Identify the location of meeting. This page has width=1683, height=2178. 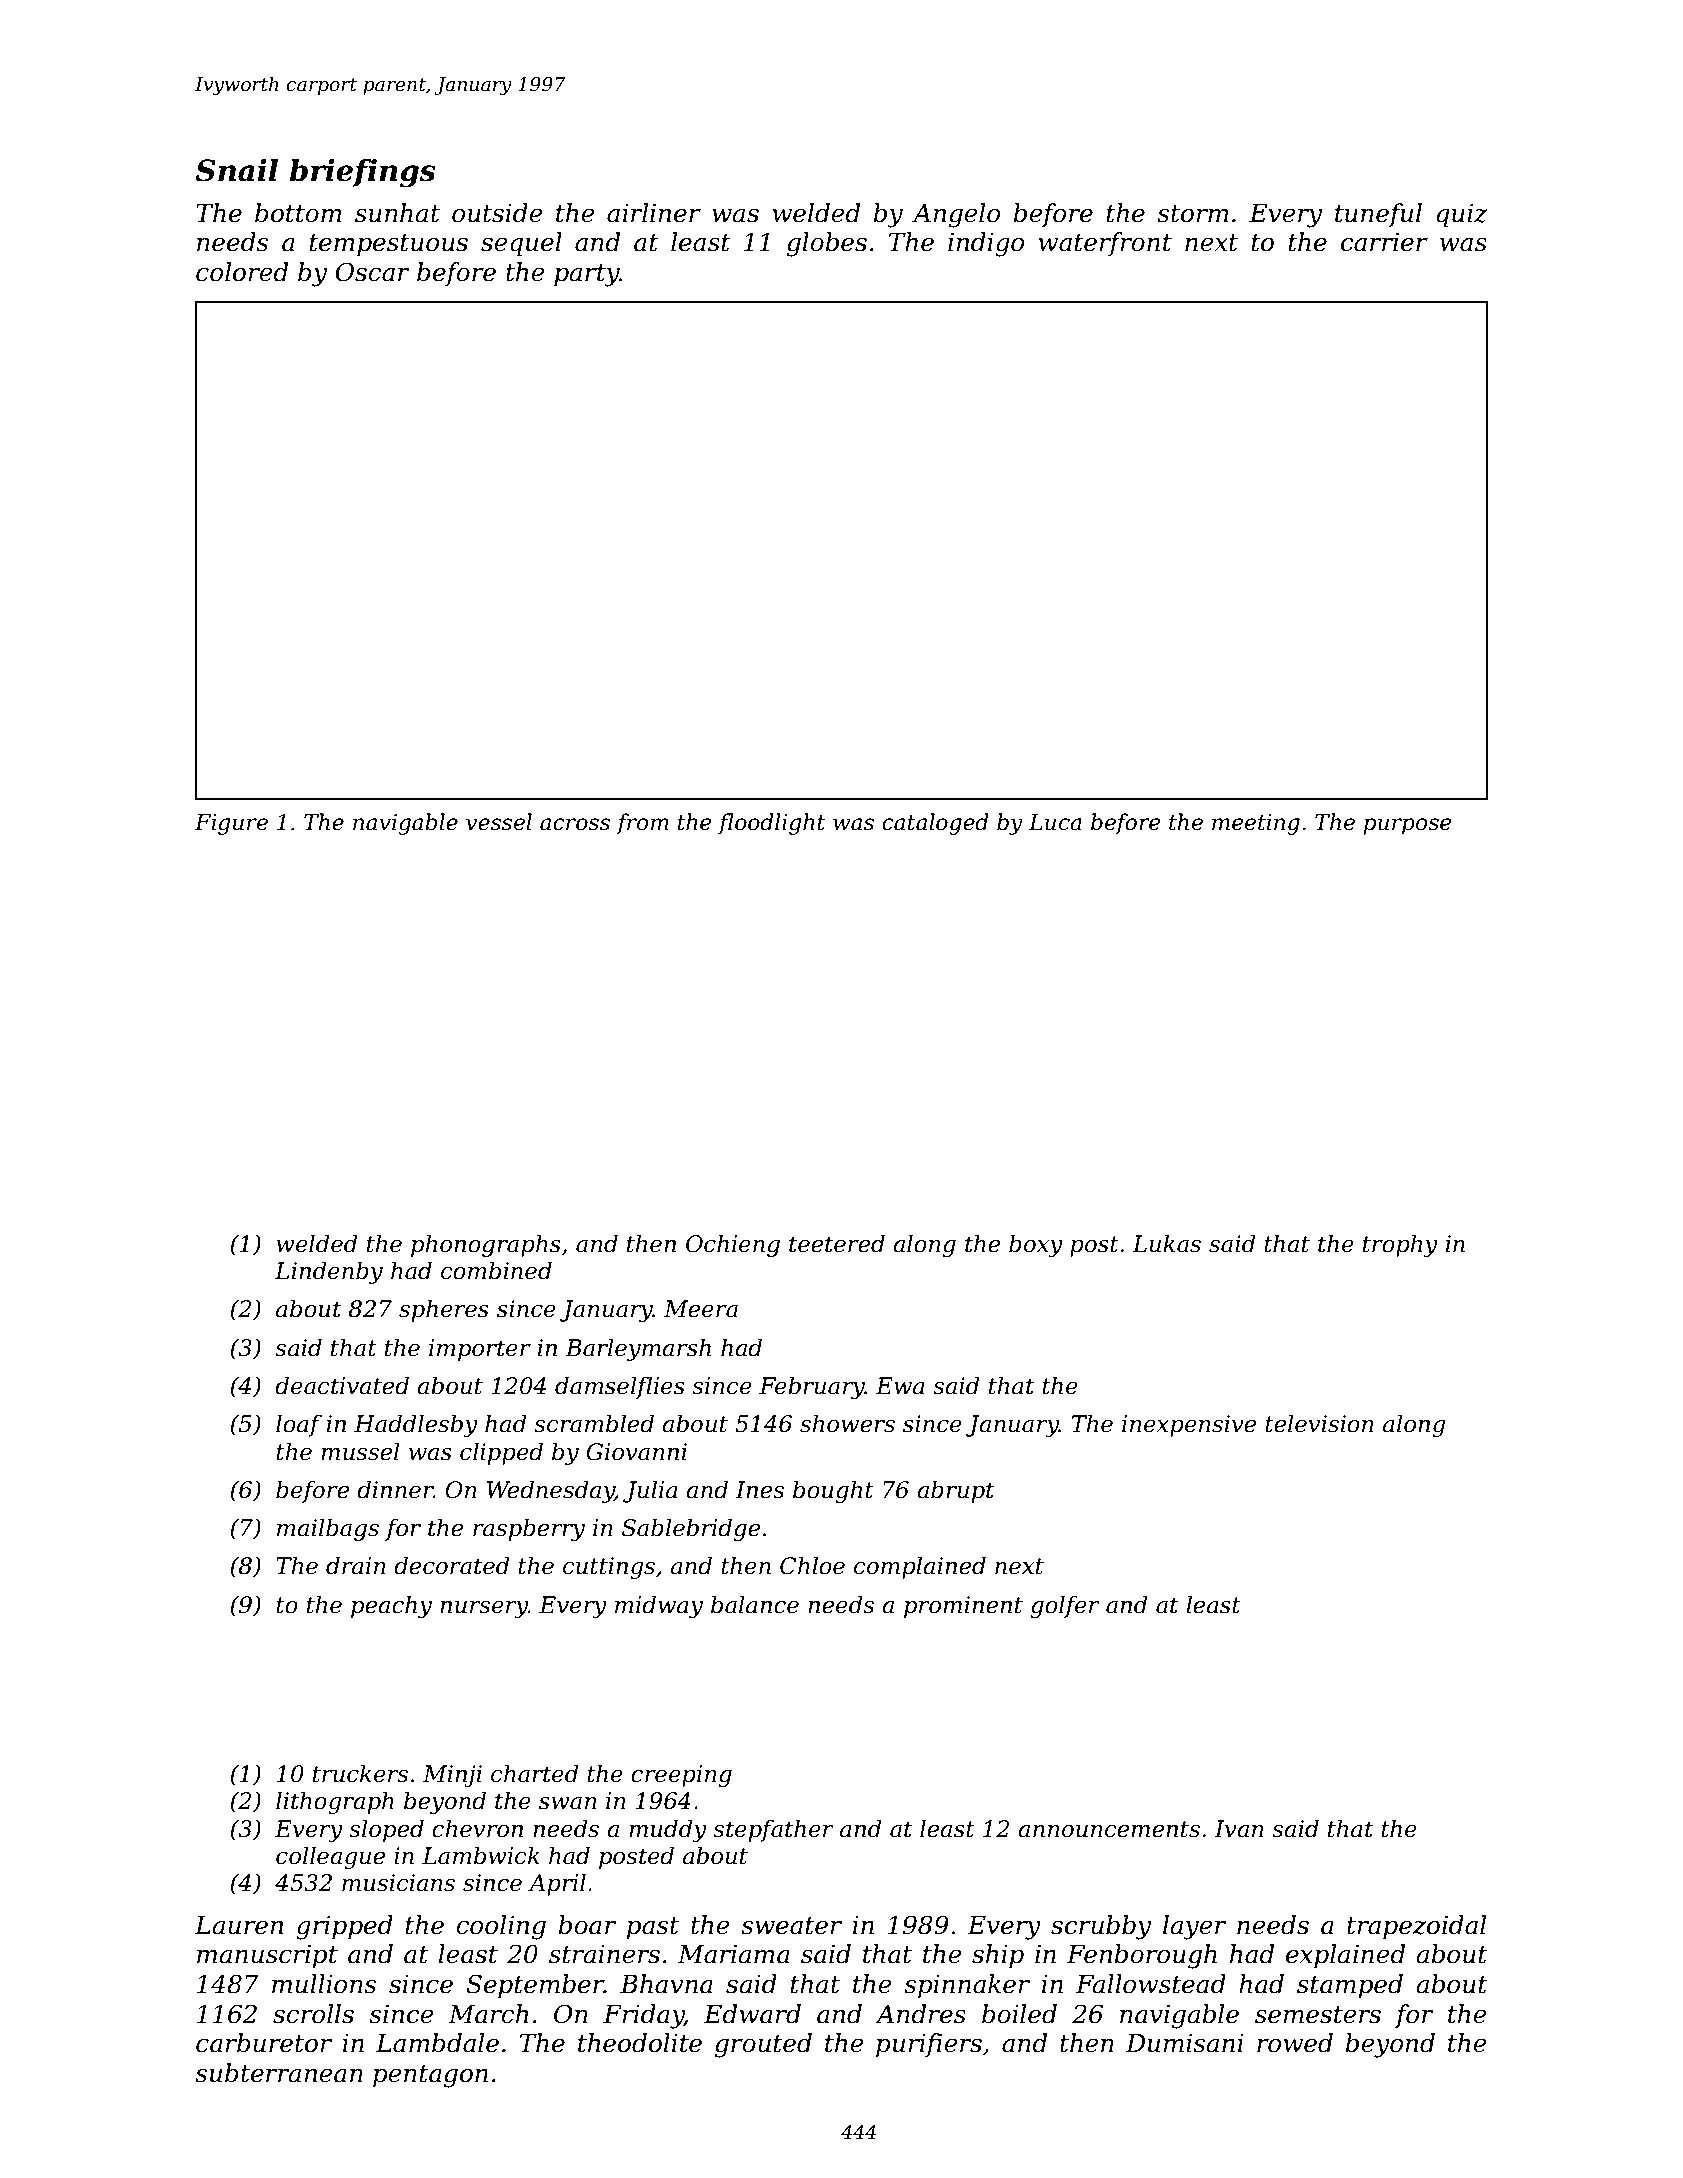
(1256, 824).
